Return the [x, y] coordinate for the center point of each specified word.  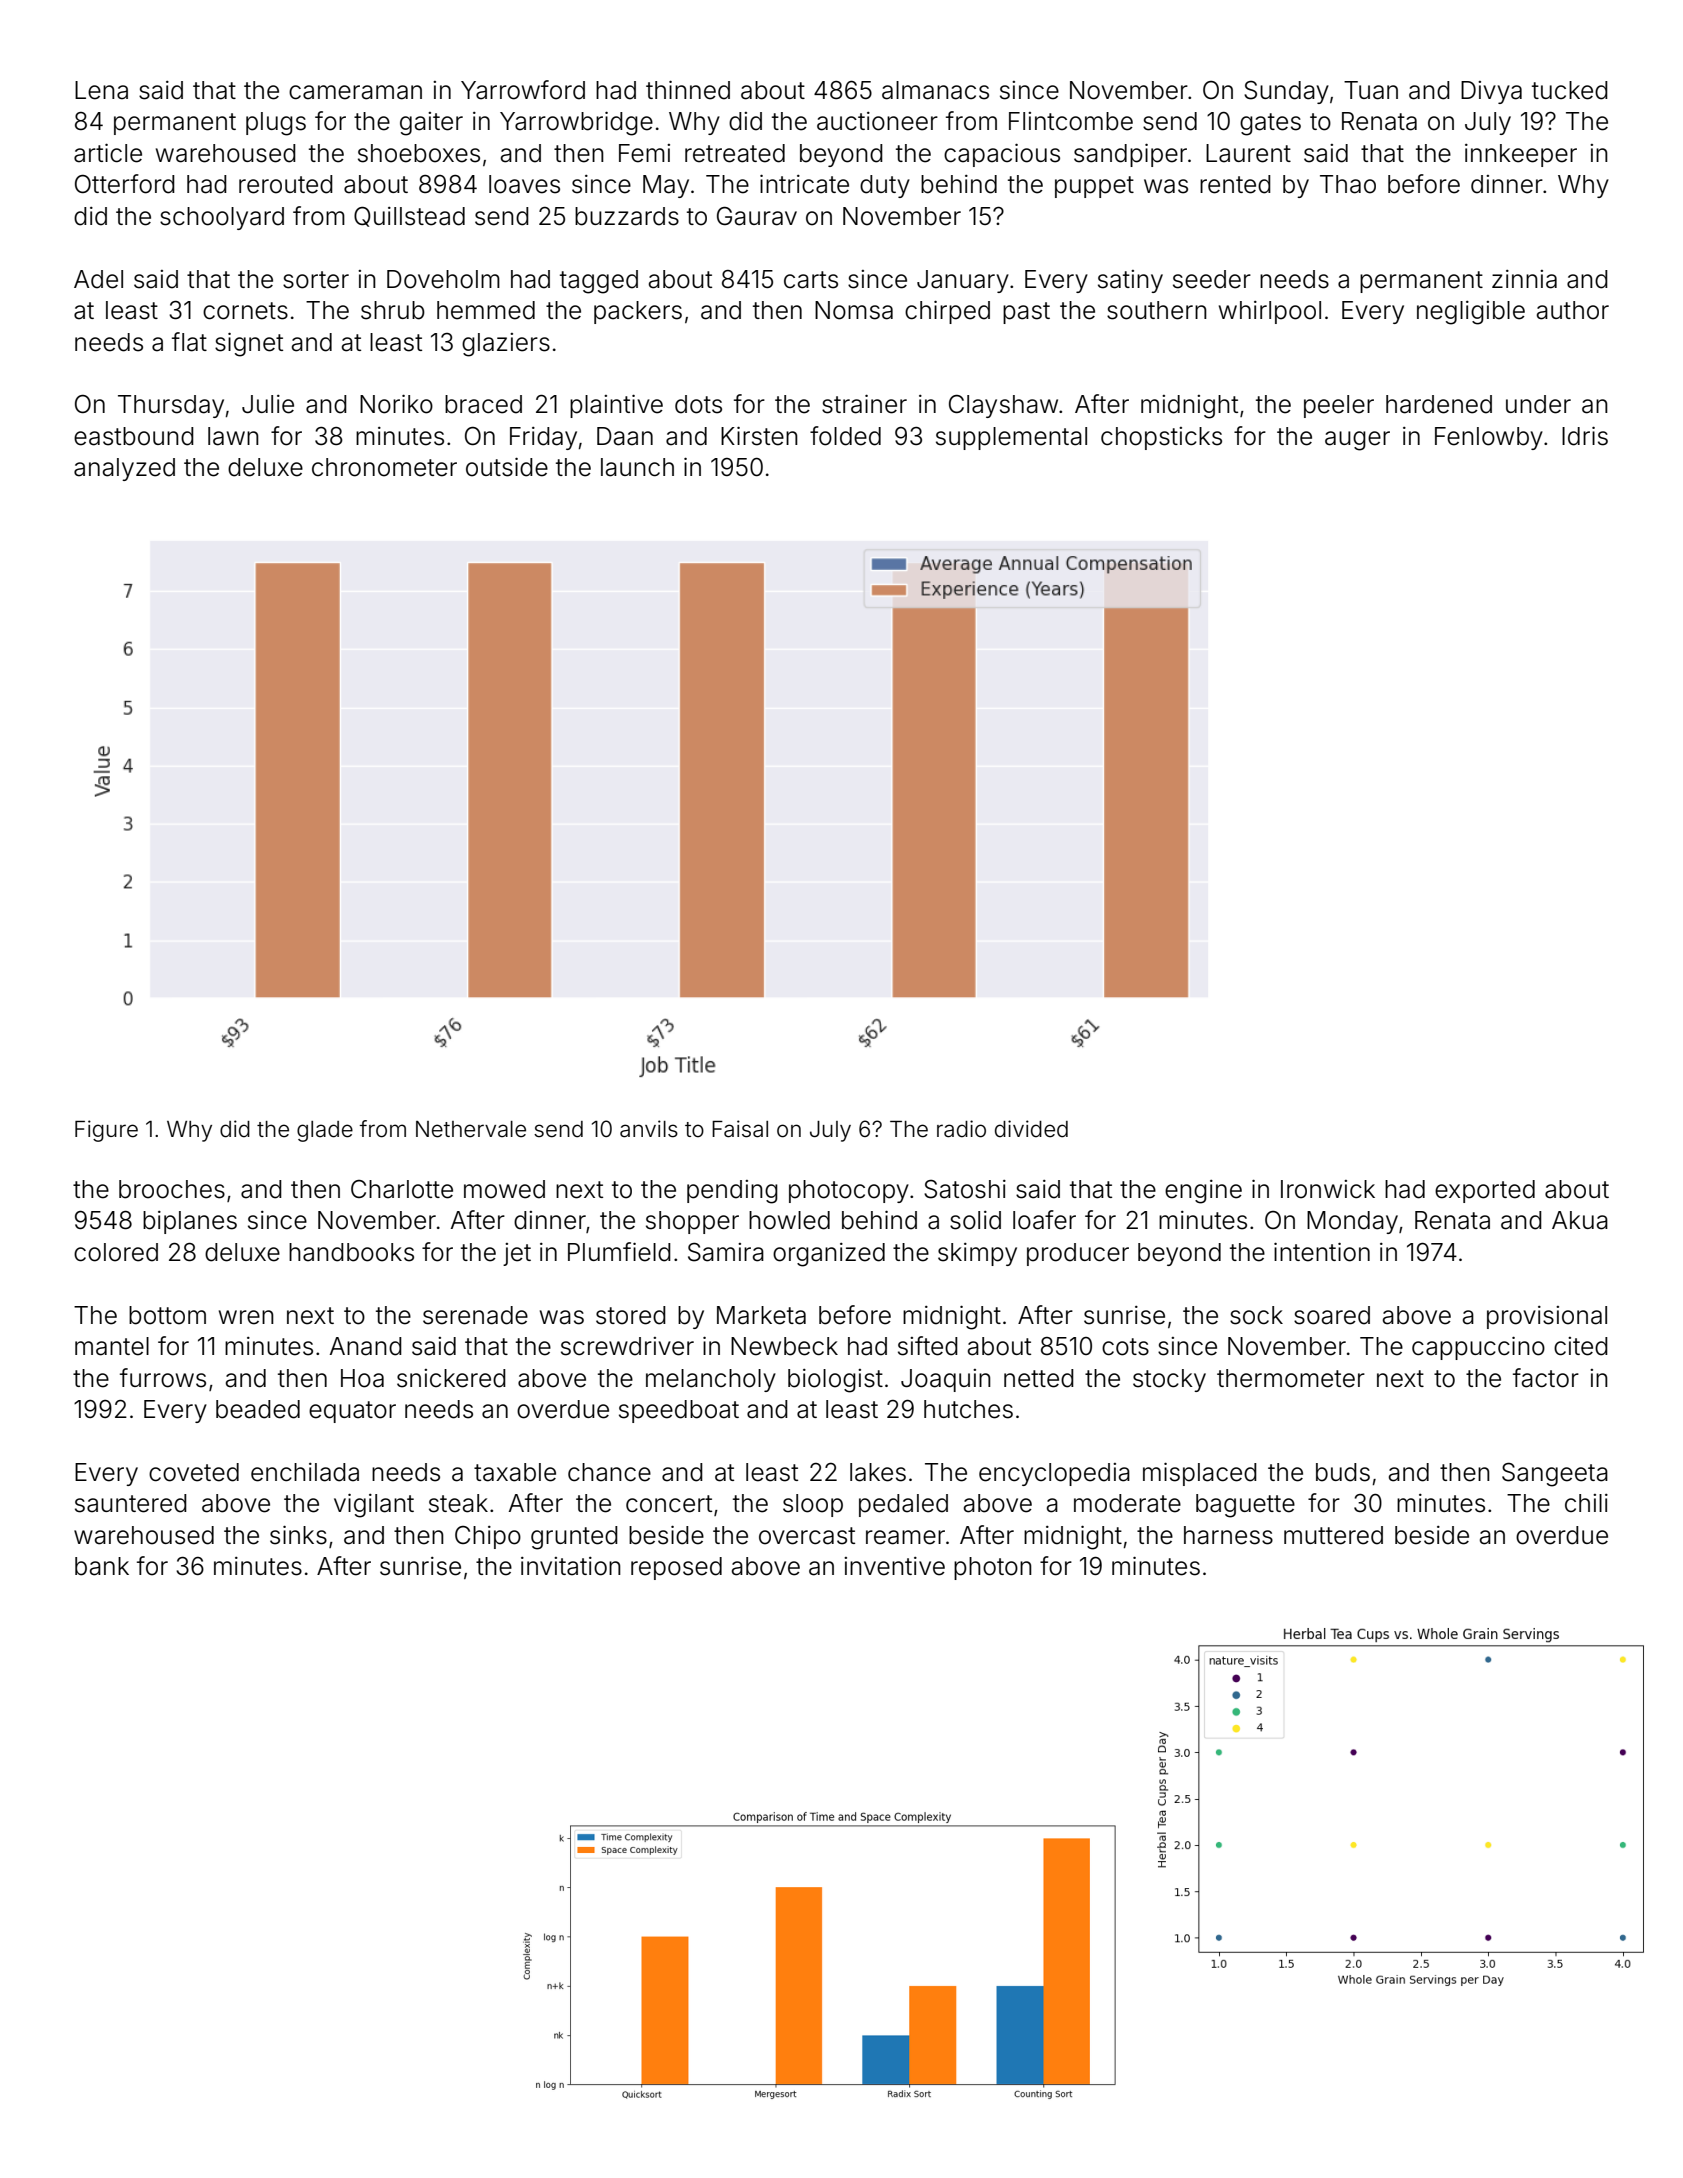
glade [325, 1131]
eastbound [134, 436]
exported [1485, 1191]
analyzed [124, 469]
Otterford [125, 184]
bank [102, 1566]
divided [1031, 1129]
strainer [864, 404]
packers [638, 312]
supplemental [1011, 438]
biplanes [190, 1222]
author [1573, 310]
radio [961, 1129]
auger [1357, 441]
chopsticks [1161, 438]
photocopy [849, 1191]
